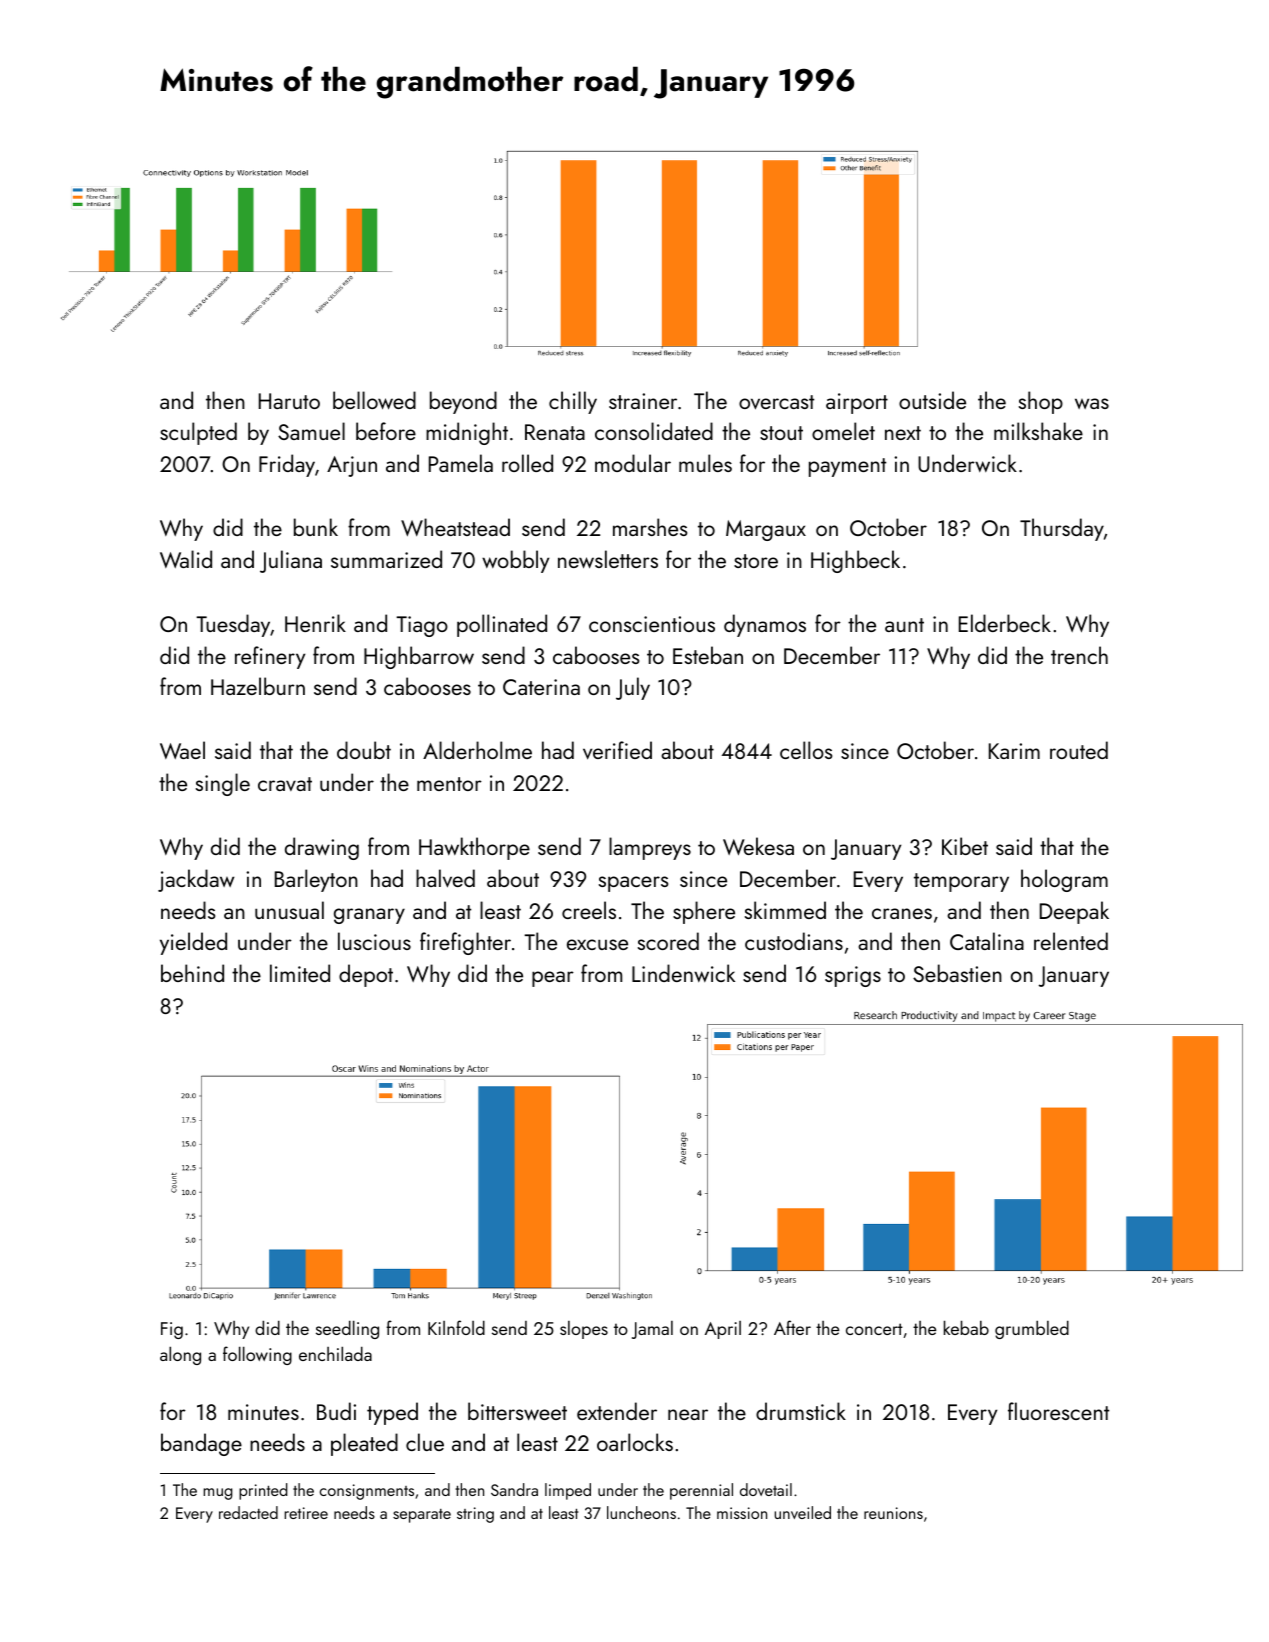 This screenshot has height=1642, width=1269. Describe the element at coordinates (553, 979) in the screenshot. I see `pear` at that location.
